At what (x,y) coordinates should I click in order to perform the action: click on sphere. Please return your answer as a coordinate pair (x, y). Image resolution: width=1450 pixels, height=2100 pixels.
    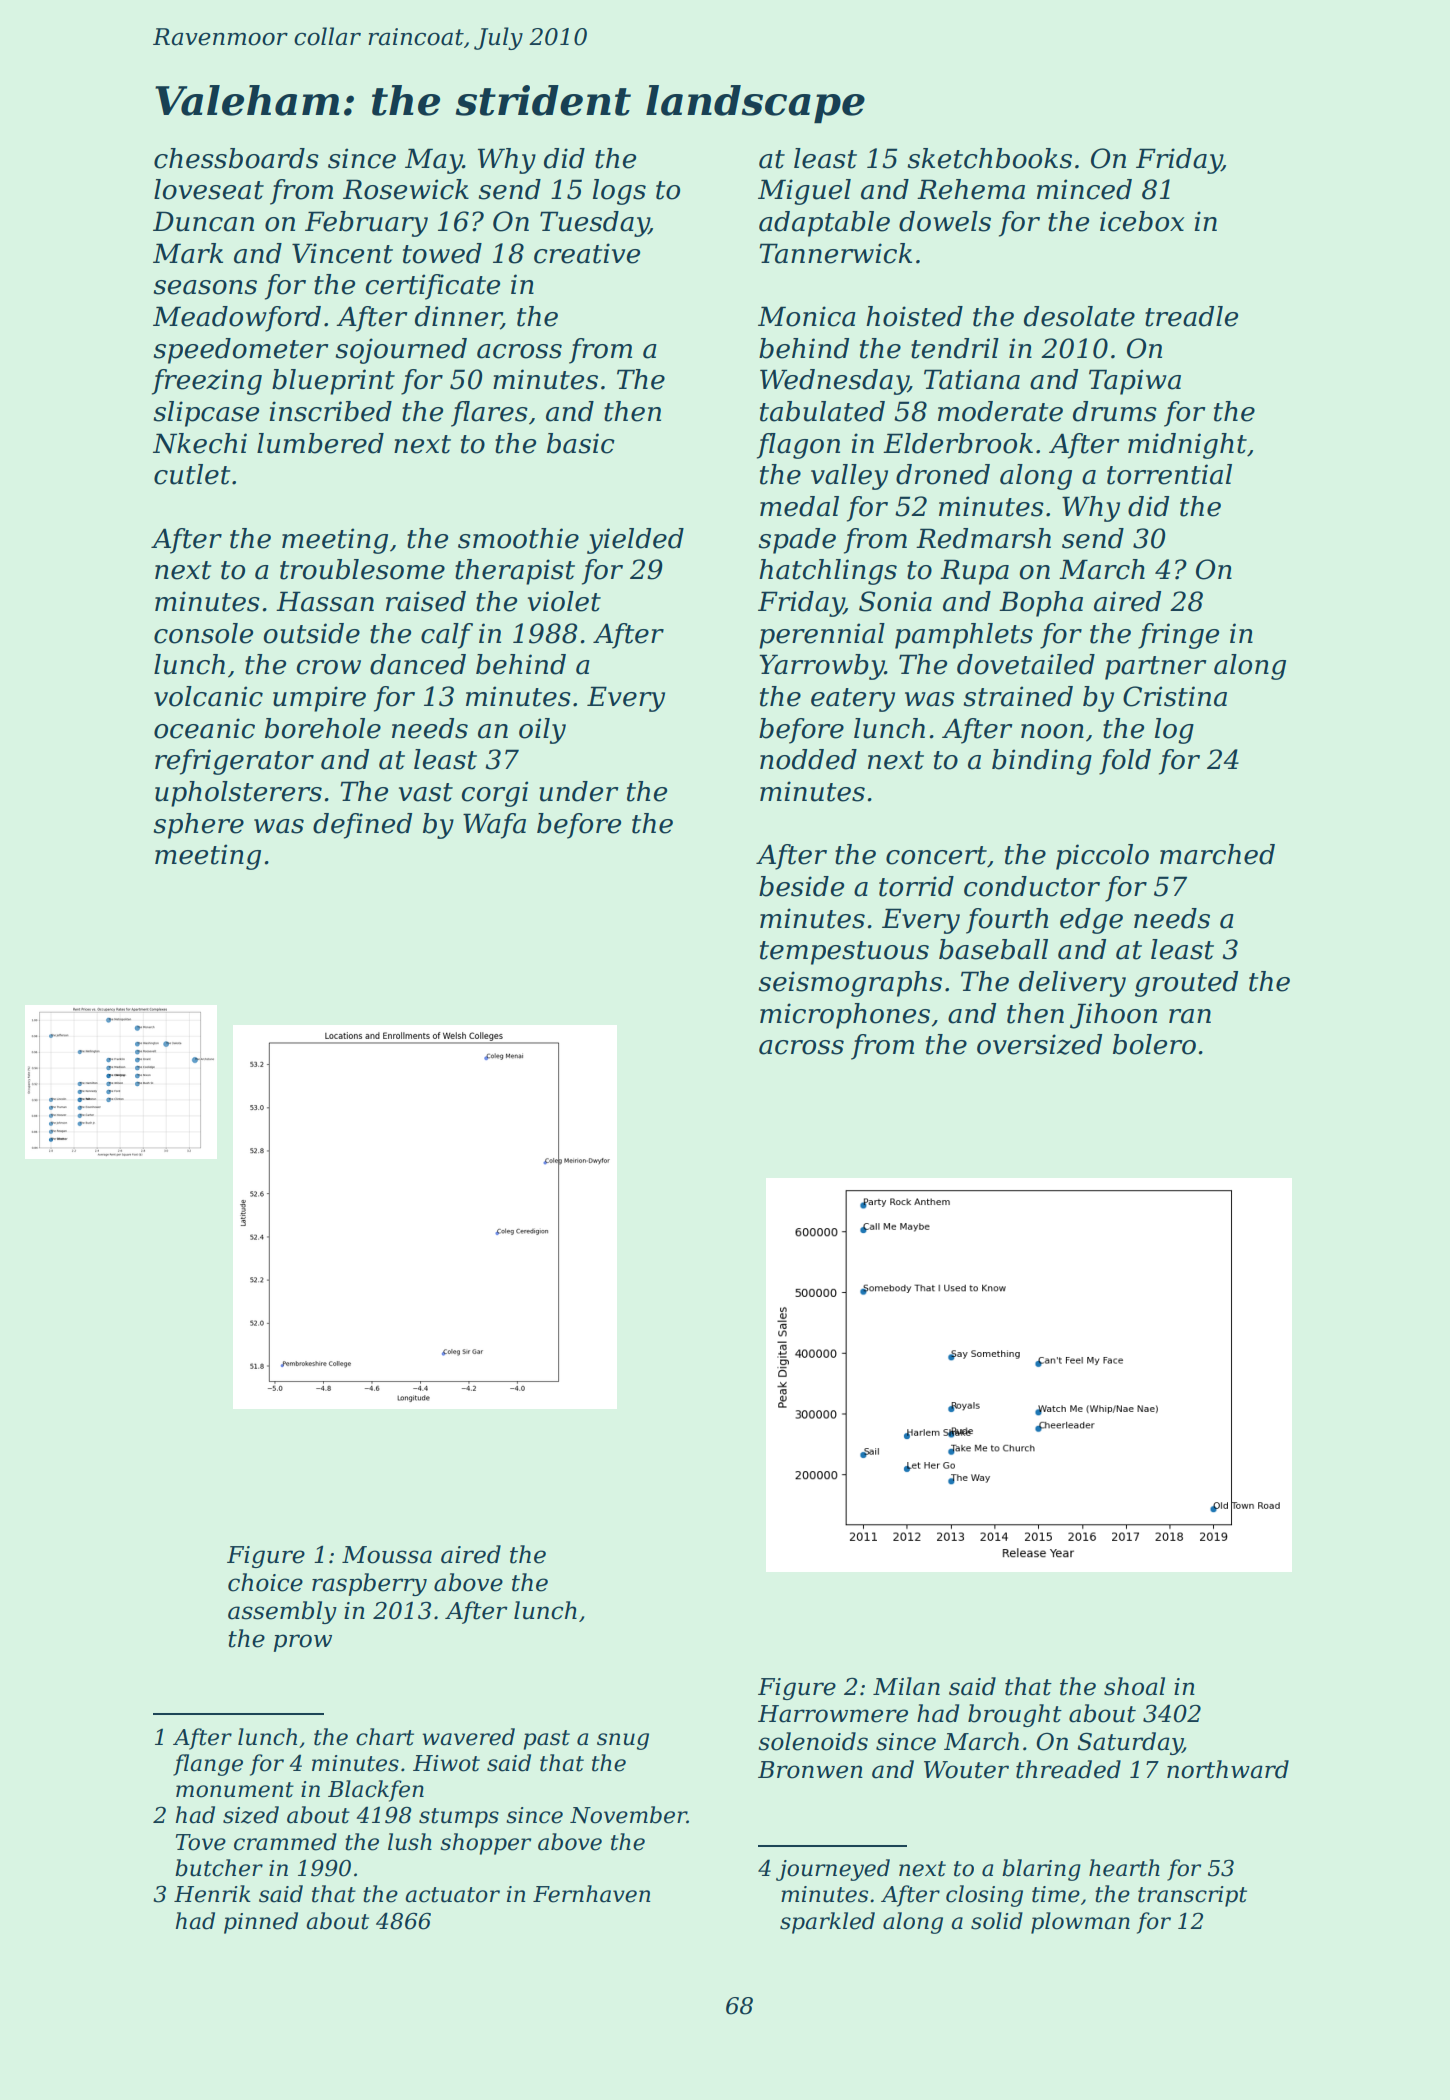
    Looking at the image, I should click on (199, 826).
